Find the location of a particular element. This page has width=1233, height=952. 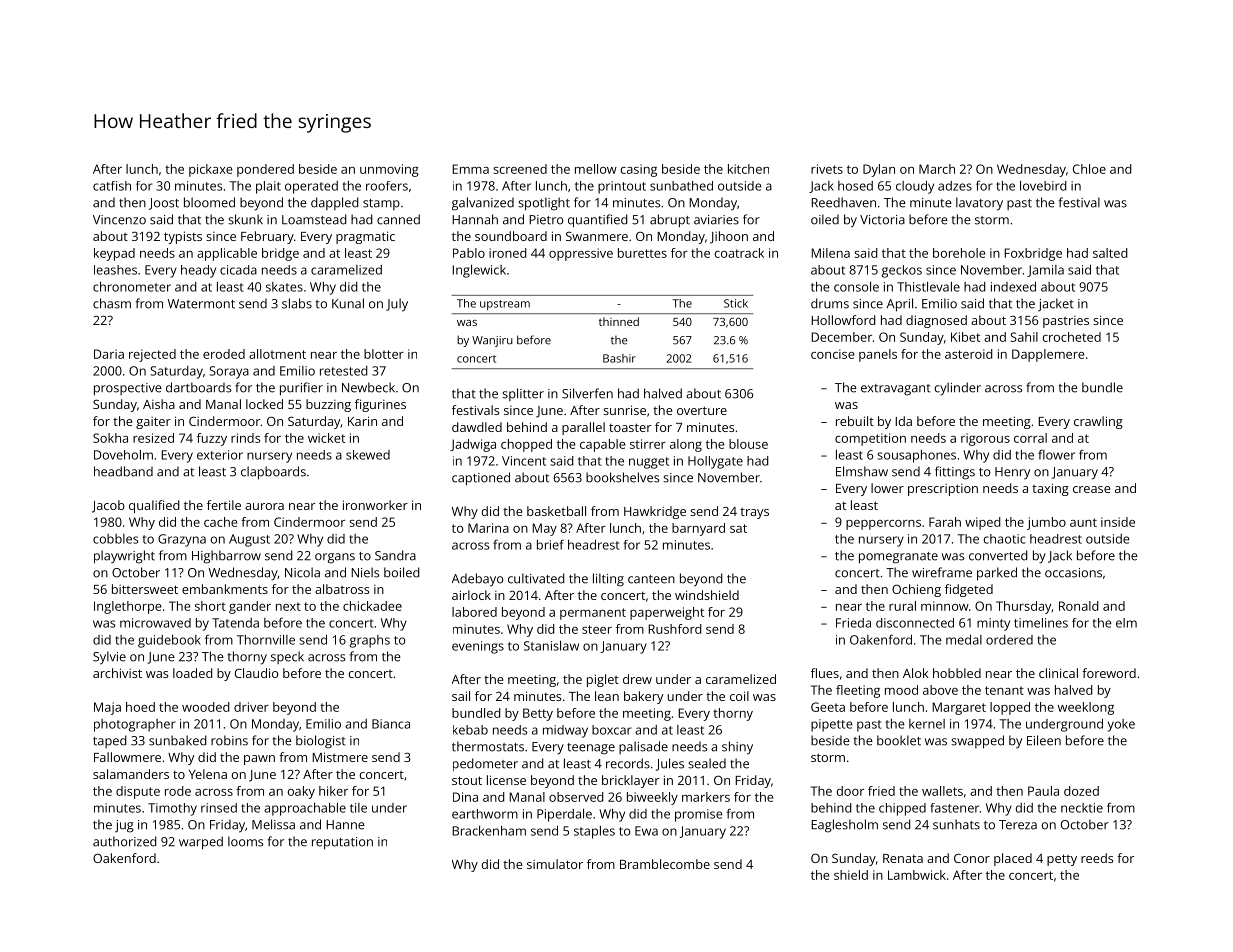

occasions is located at coordinates (1073, 573).
